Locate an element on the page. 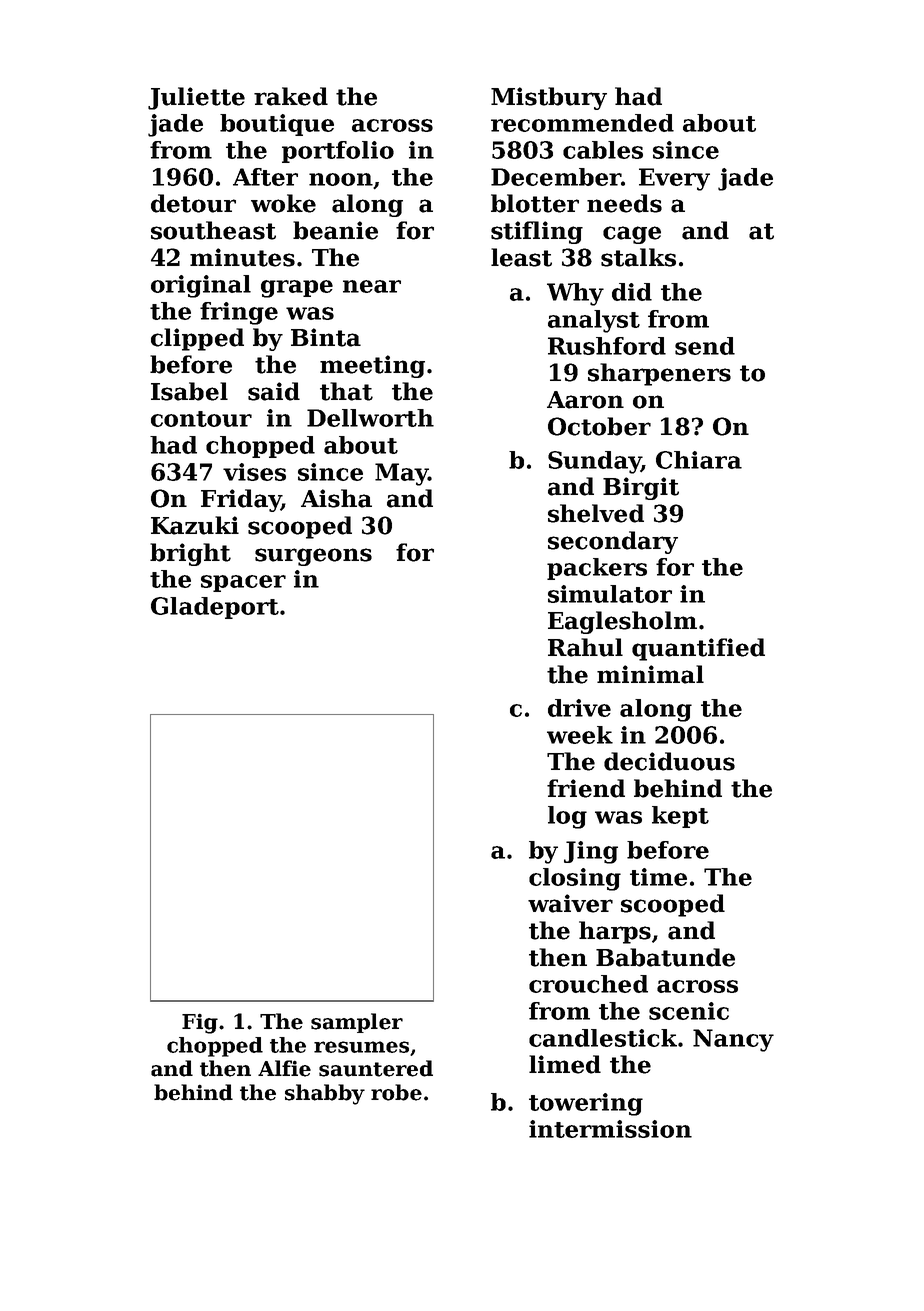 The image size is (924, 1311). May is located at coordinates (401, 474).
